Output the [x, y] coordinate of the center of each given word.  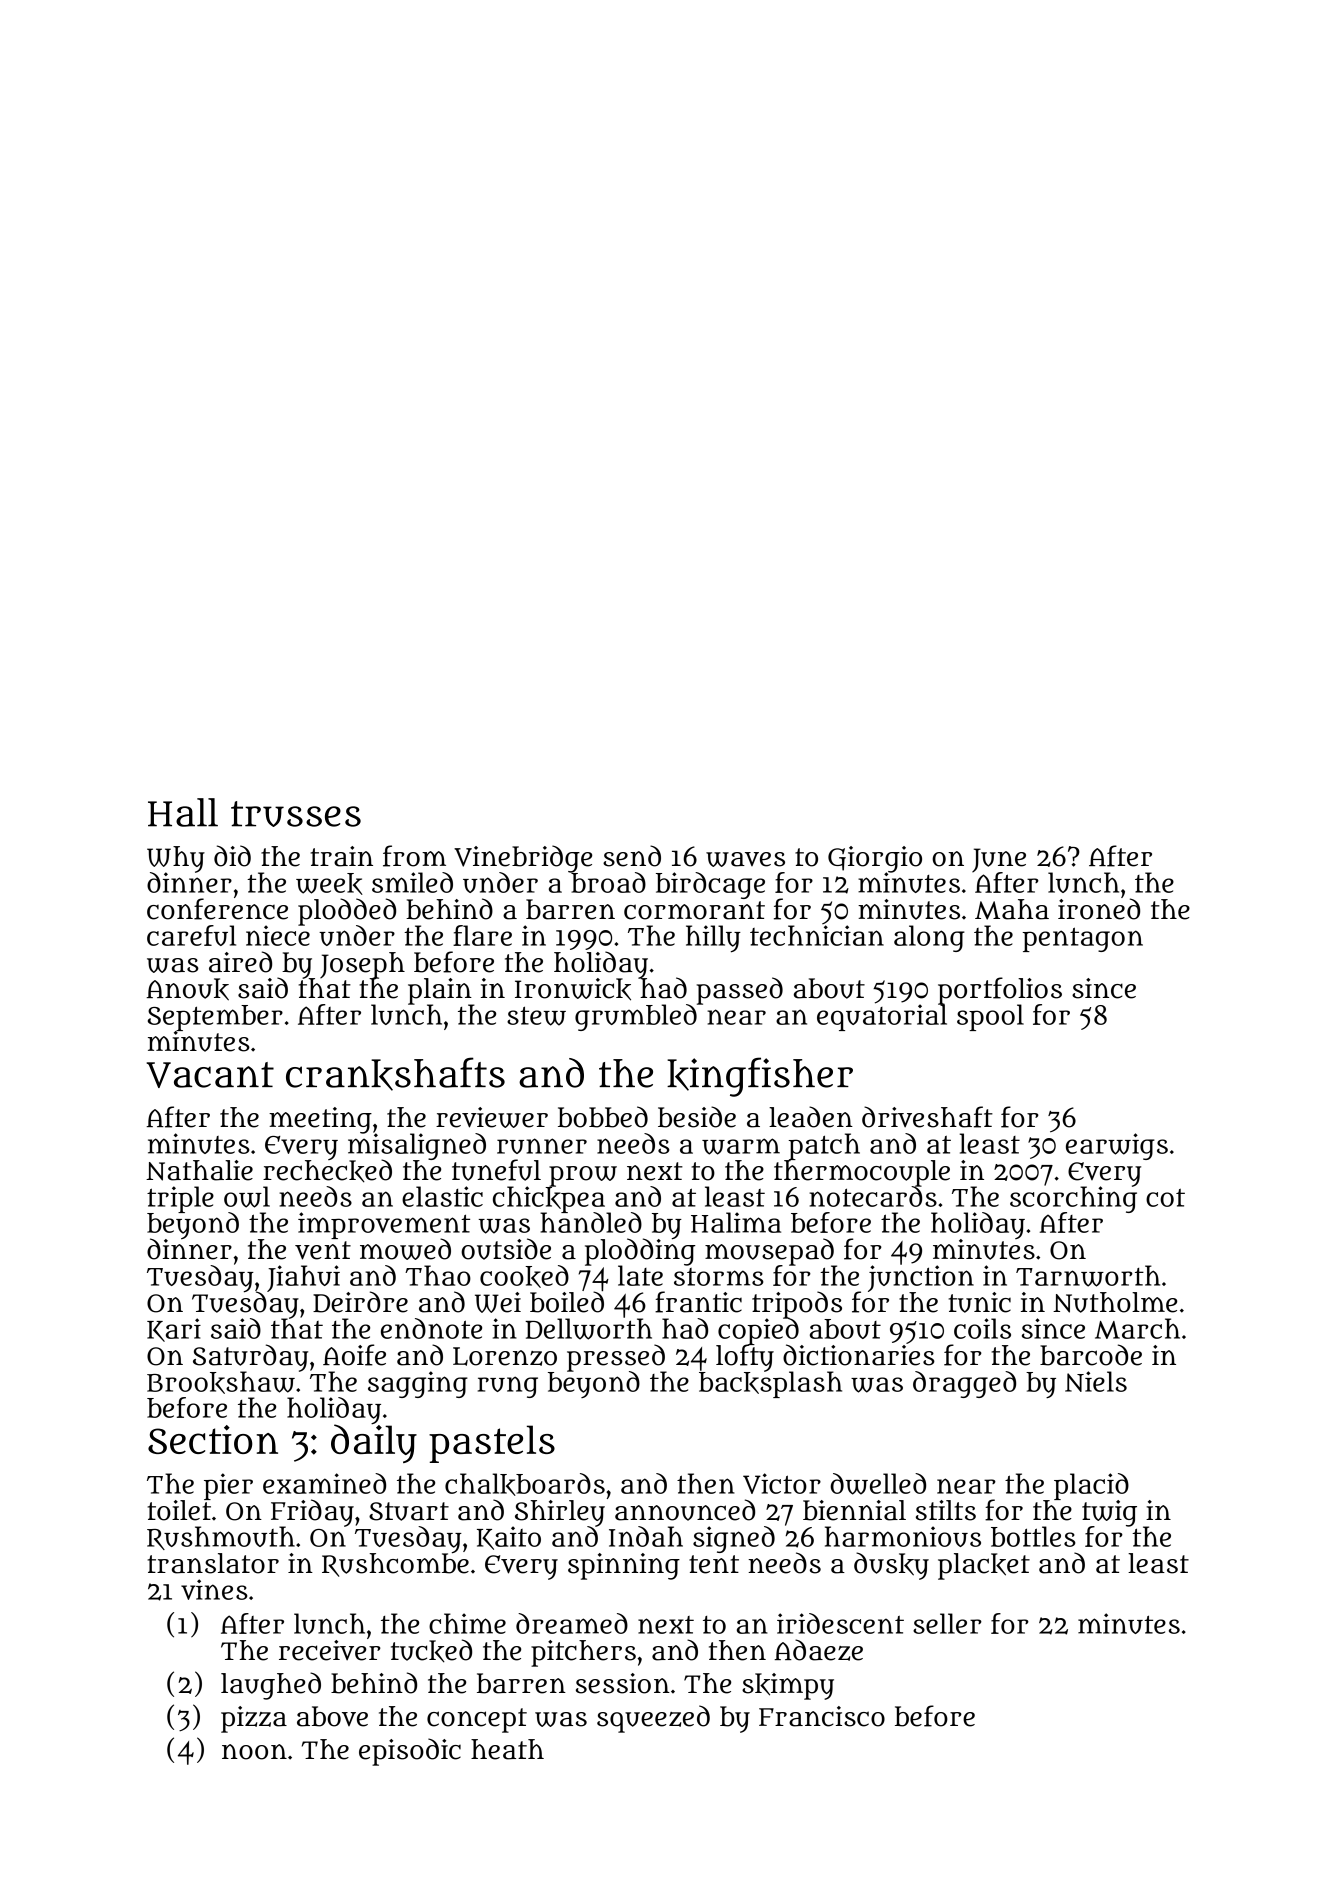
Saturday [250, 1357]
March [1137, 1328]
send [632, 856]
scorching [1073, 1199]
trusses [296, 814]
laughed [271, 1686]
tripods [797, 1304]
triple [180, 1199]
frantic [698, 1302]
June [999, 860]
